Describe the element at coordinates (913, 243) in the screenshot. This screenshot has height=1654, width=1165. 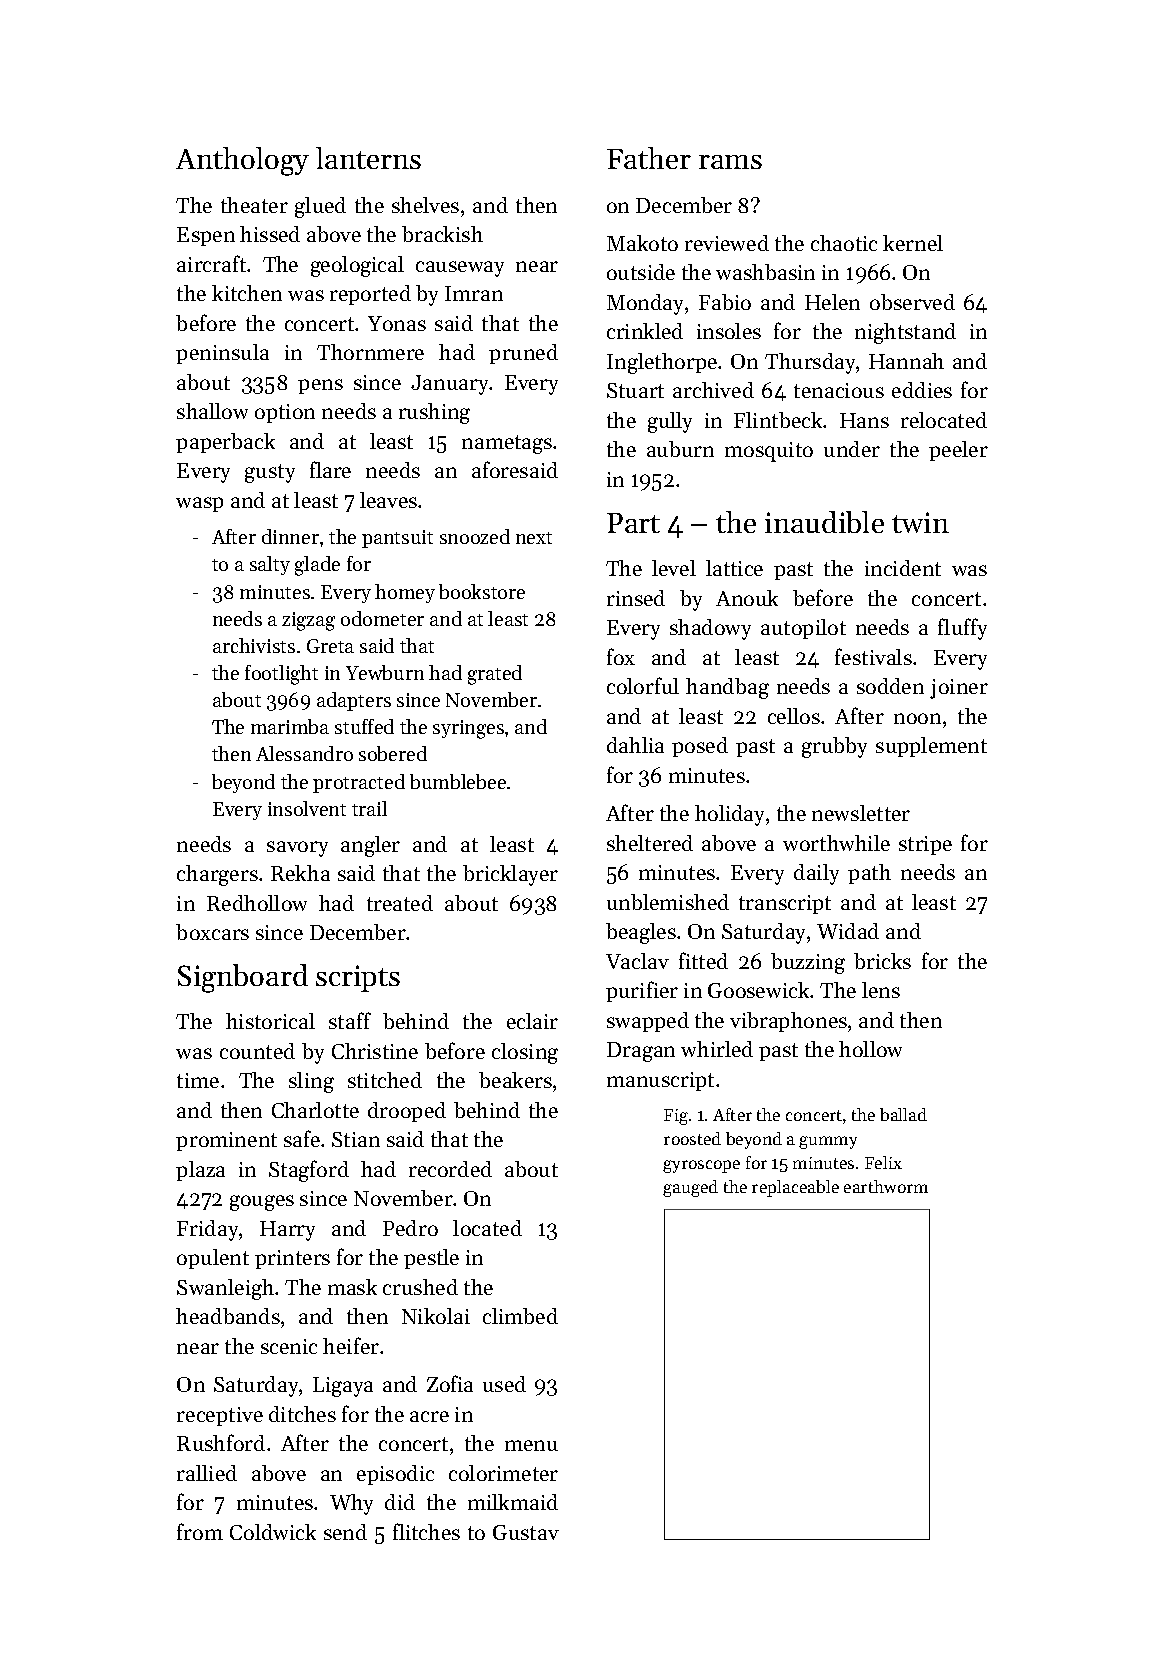
I see `kernel` at that location.
